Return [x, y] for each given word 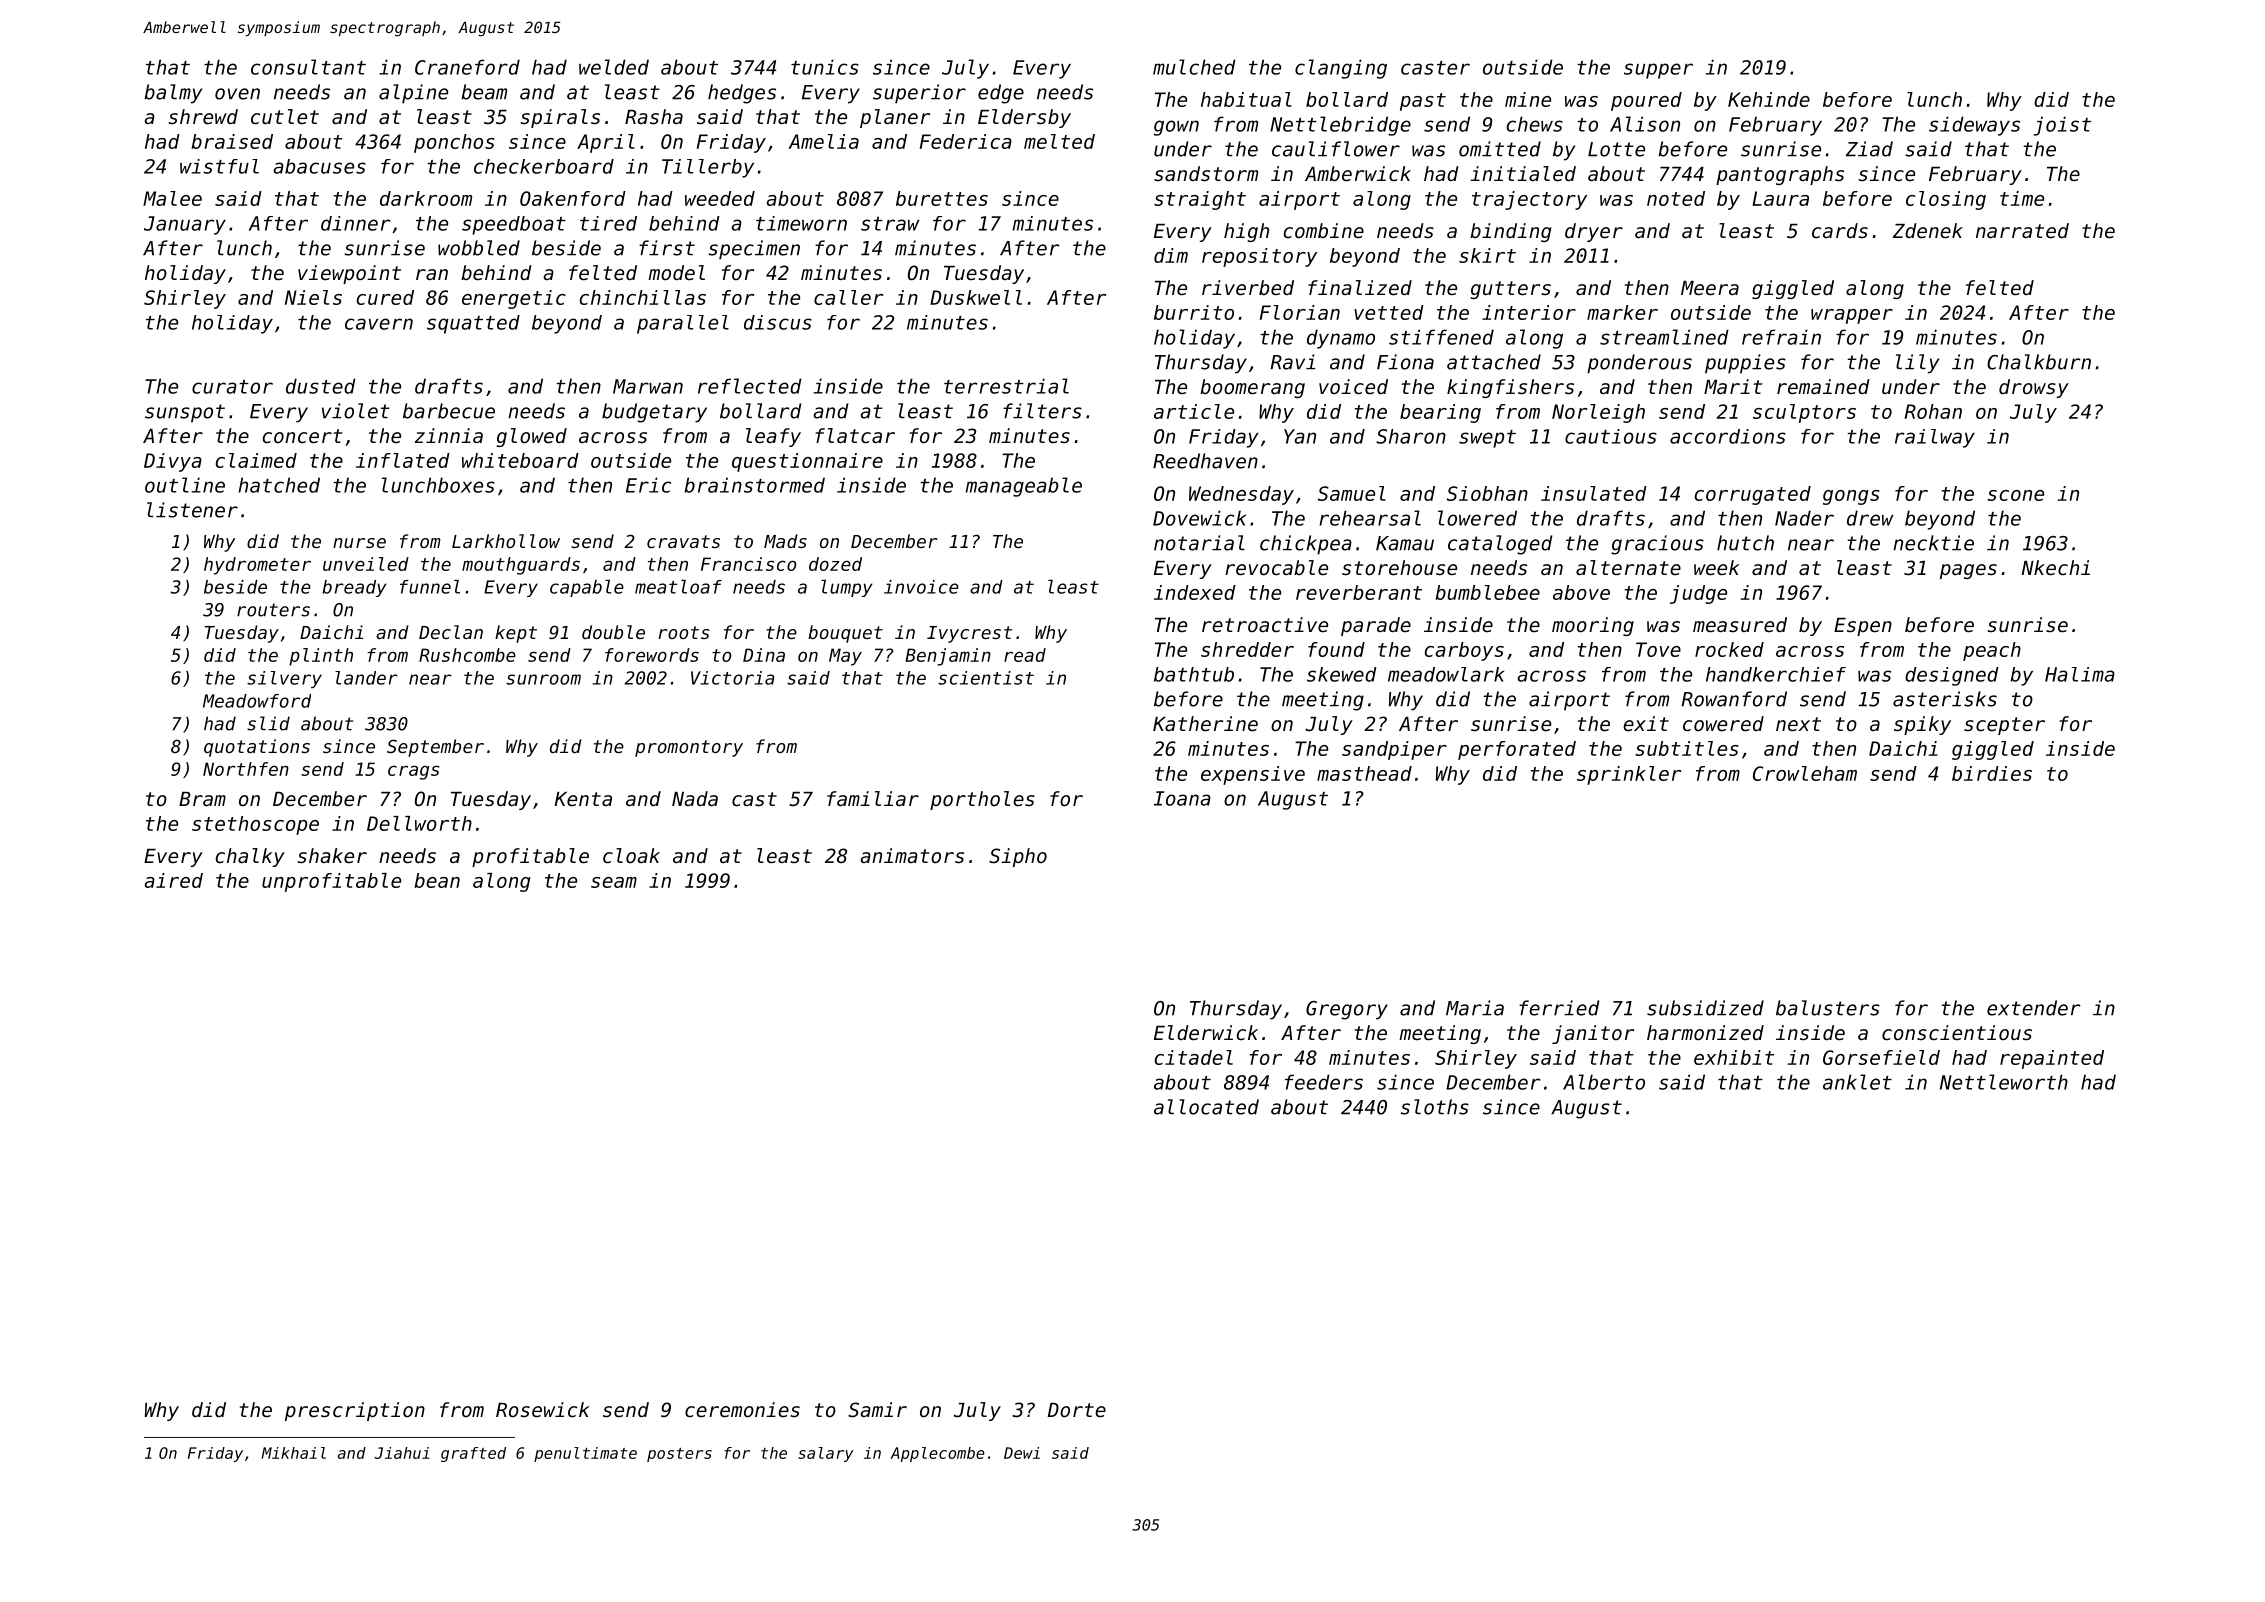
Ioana [1182, 798]
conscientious [1957, 1033]
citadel [1194, 1057]
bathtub [1194, 674]
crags [414, 772]
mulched [1194, 67]
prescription [355, 1411]
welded [614, 67]
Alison [1645, 124]
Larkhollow [506, 541]
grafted [473, 1454]
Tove [1658, 649]
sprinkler [1629, 775]
